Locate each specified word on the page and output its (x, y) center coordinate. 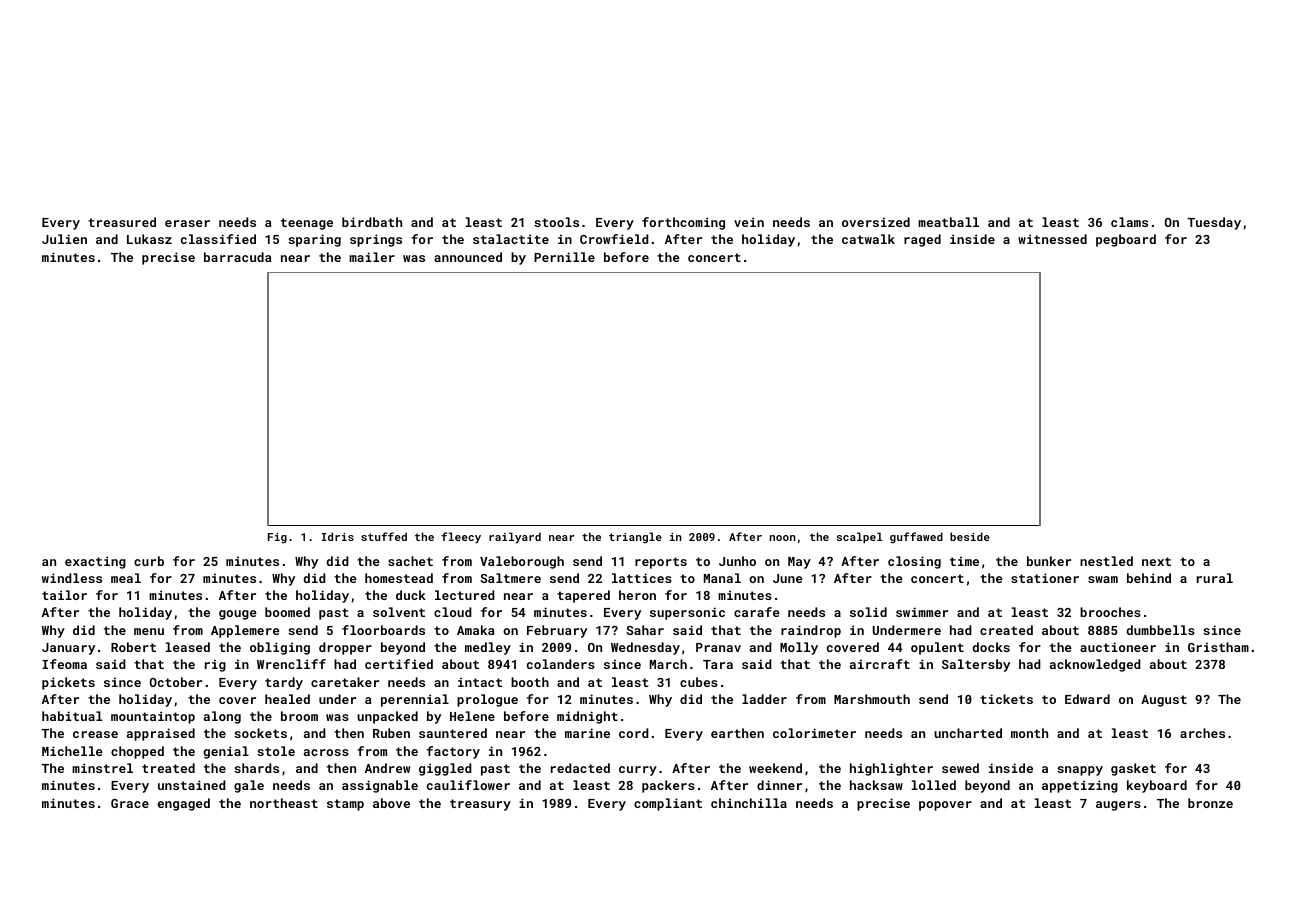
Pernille (564, 257)
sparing (314, 240)
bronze (1210, 803)
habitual (72, 716)
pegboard (1126, 240)
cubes (699, 682)
